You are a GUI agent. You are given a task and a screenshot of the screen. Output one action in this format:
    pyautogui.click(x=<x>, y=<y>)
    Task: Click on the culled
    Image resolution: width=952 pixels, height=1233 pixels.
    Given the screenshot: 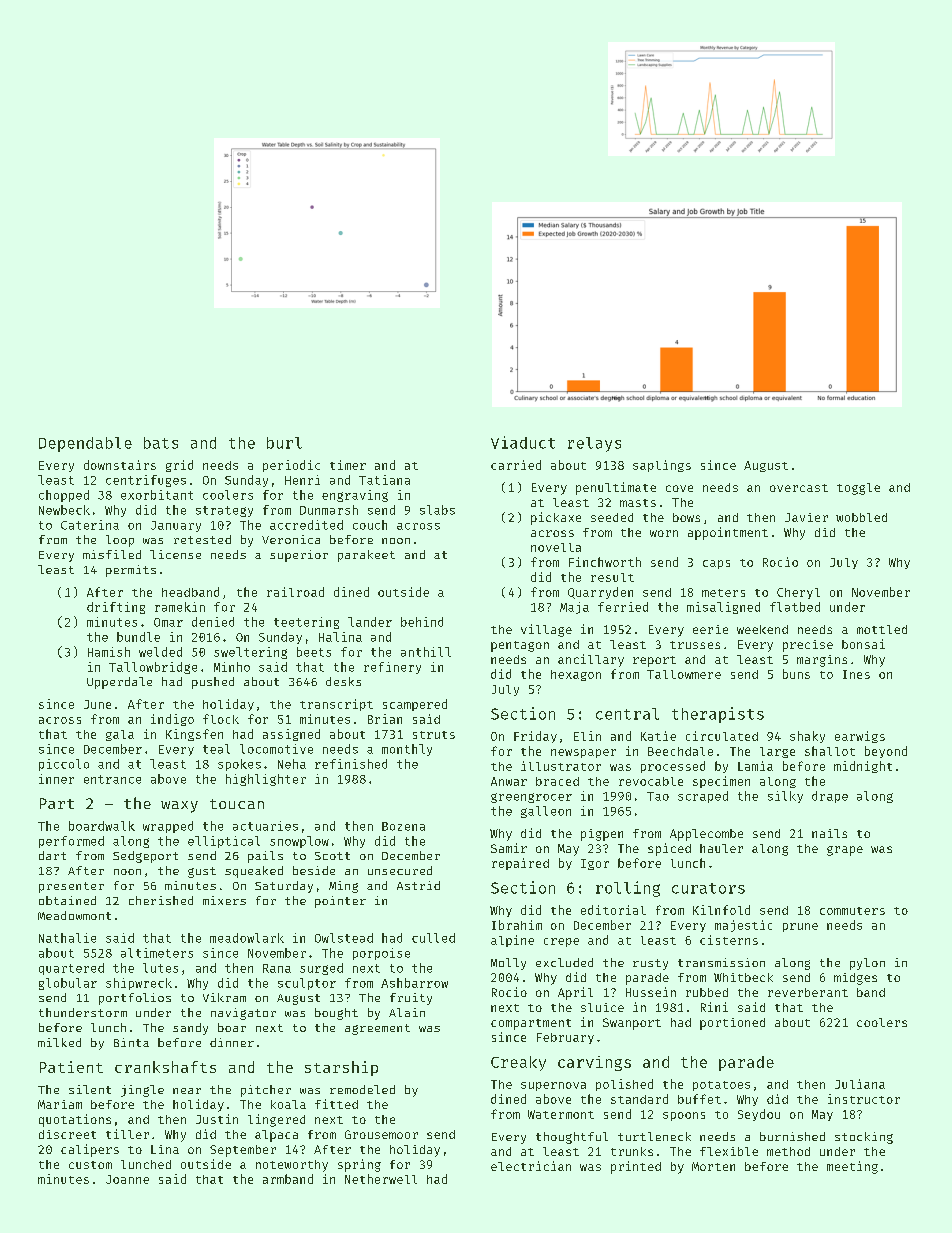 What is the action you would take?
    pyautogui.click(x=433, y=938)
